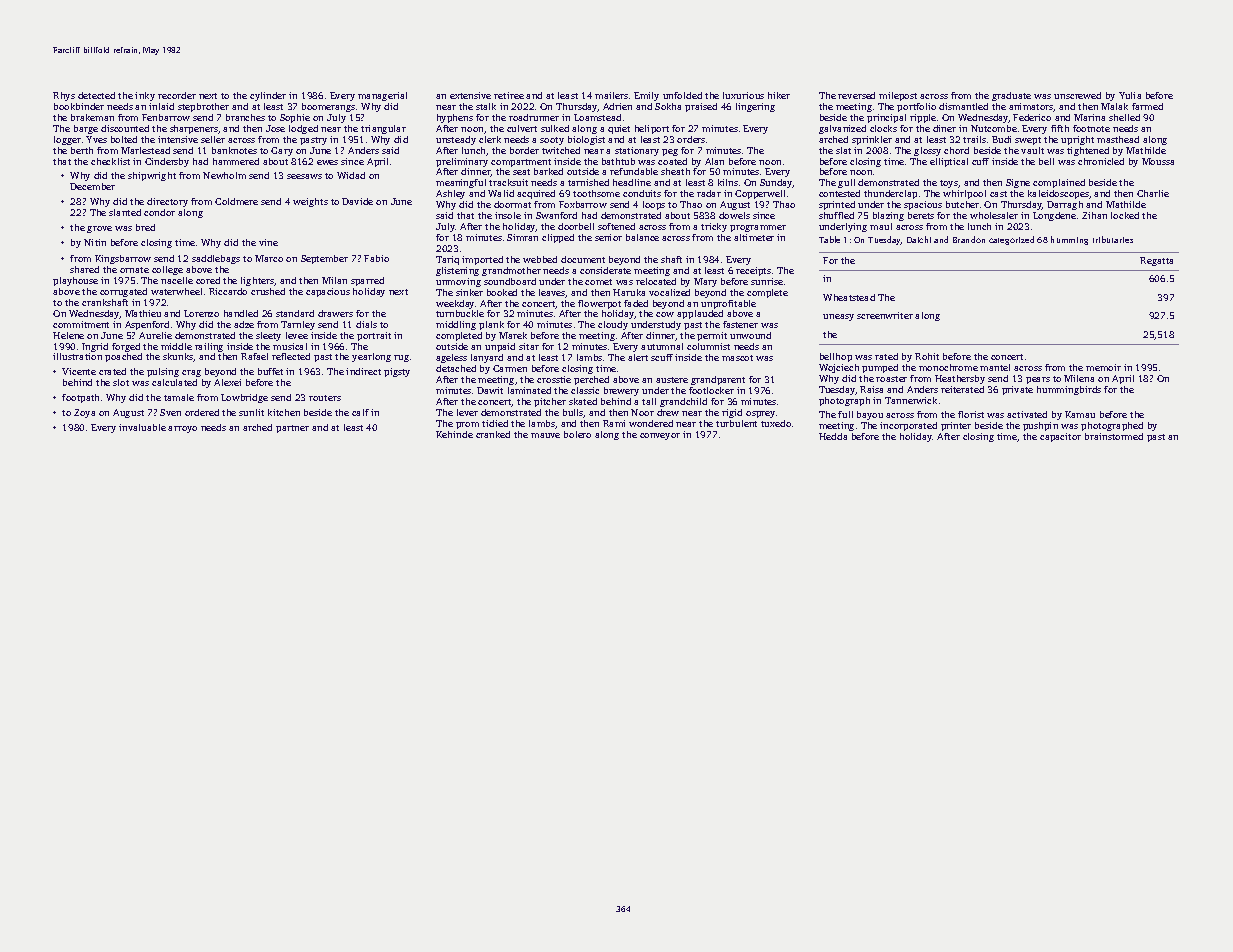 Image resolution: width=1233 pixels, height=952 pixels. I want to click on hiker, so click(779, 95).
